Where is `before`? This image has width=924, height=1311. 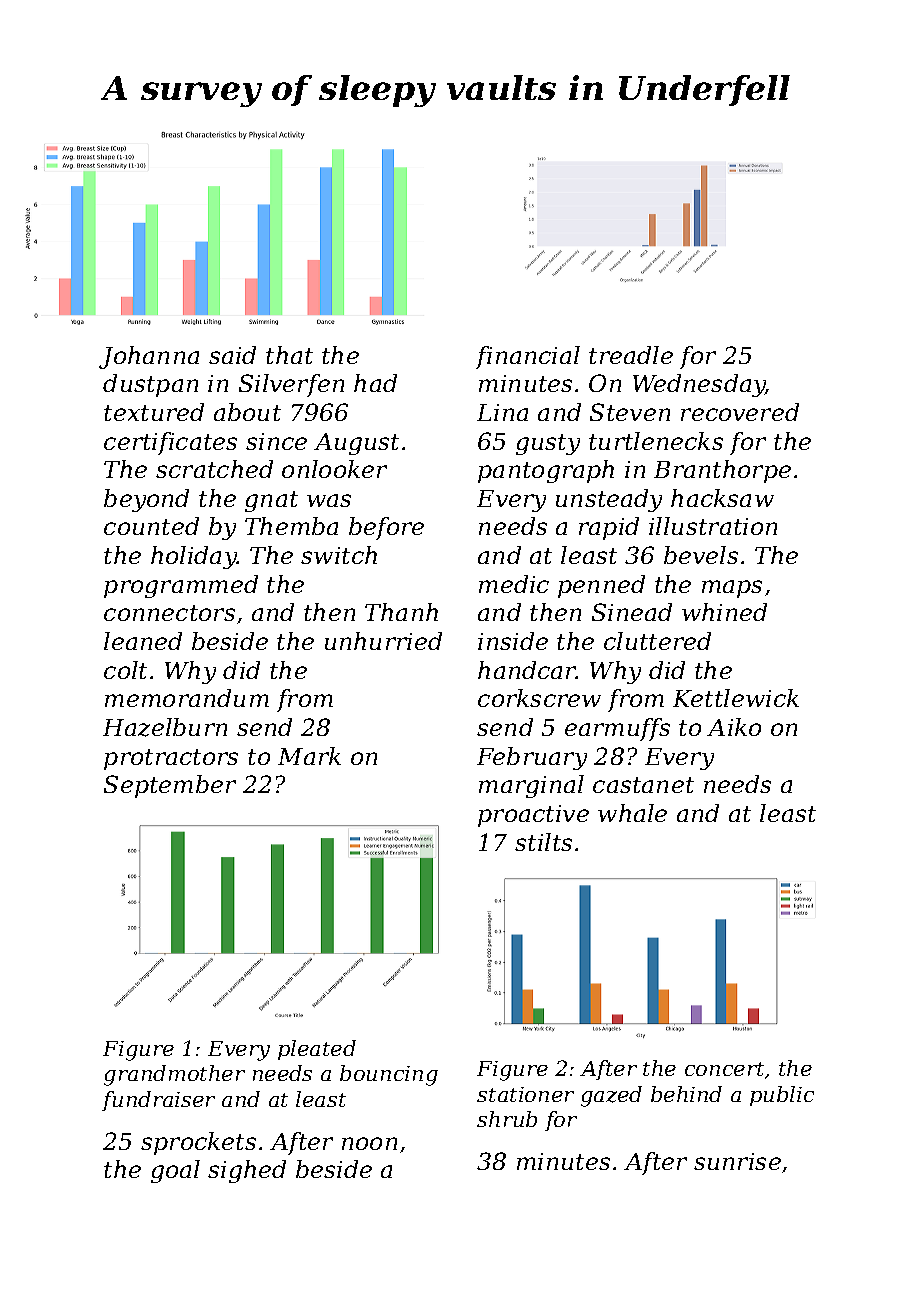 before is located at coordinates (386, 528).
